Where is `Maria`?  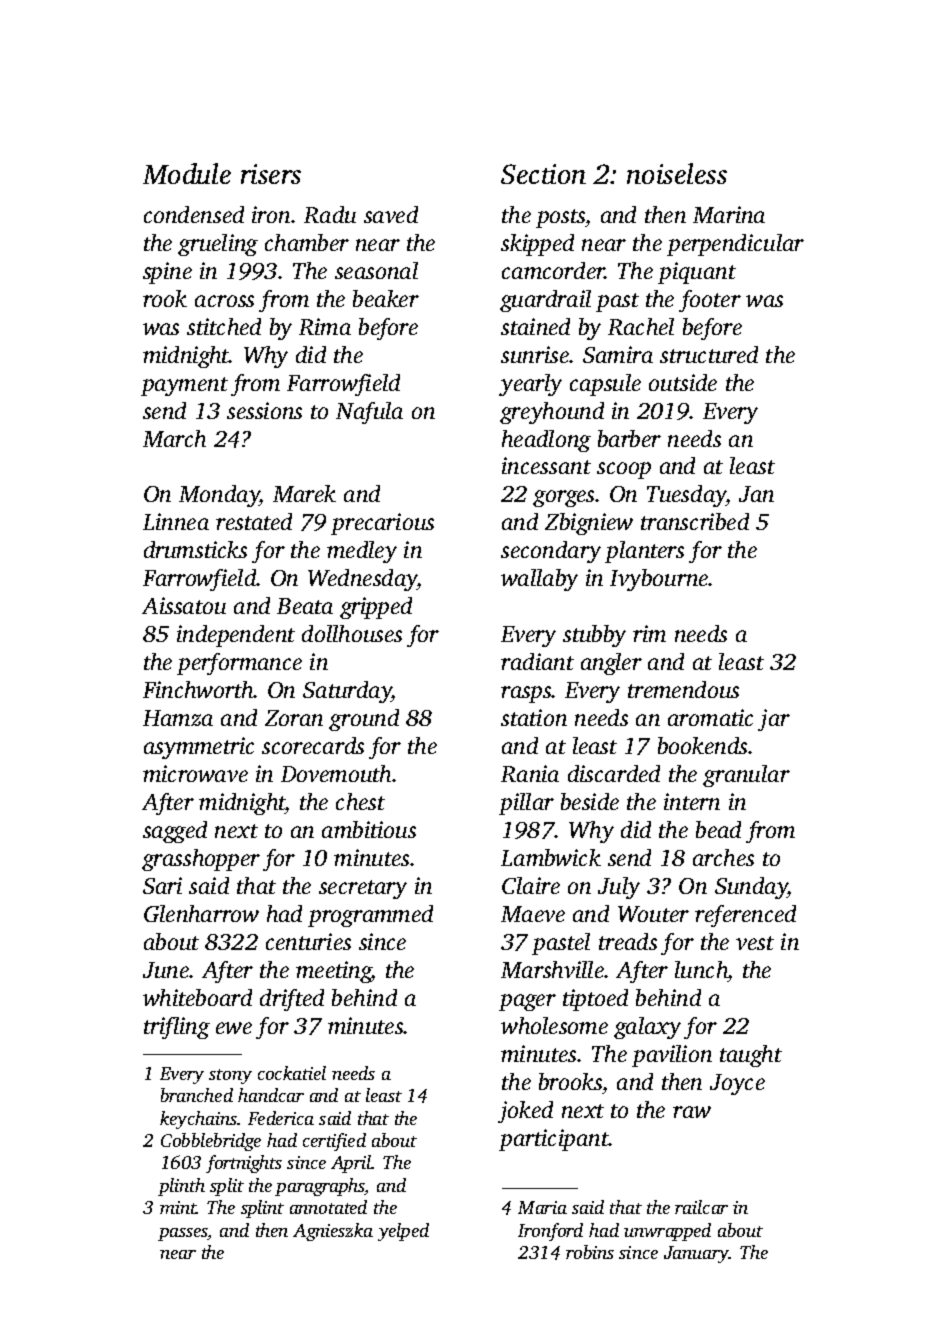 Maria is located at coordinates (542, 1207).
